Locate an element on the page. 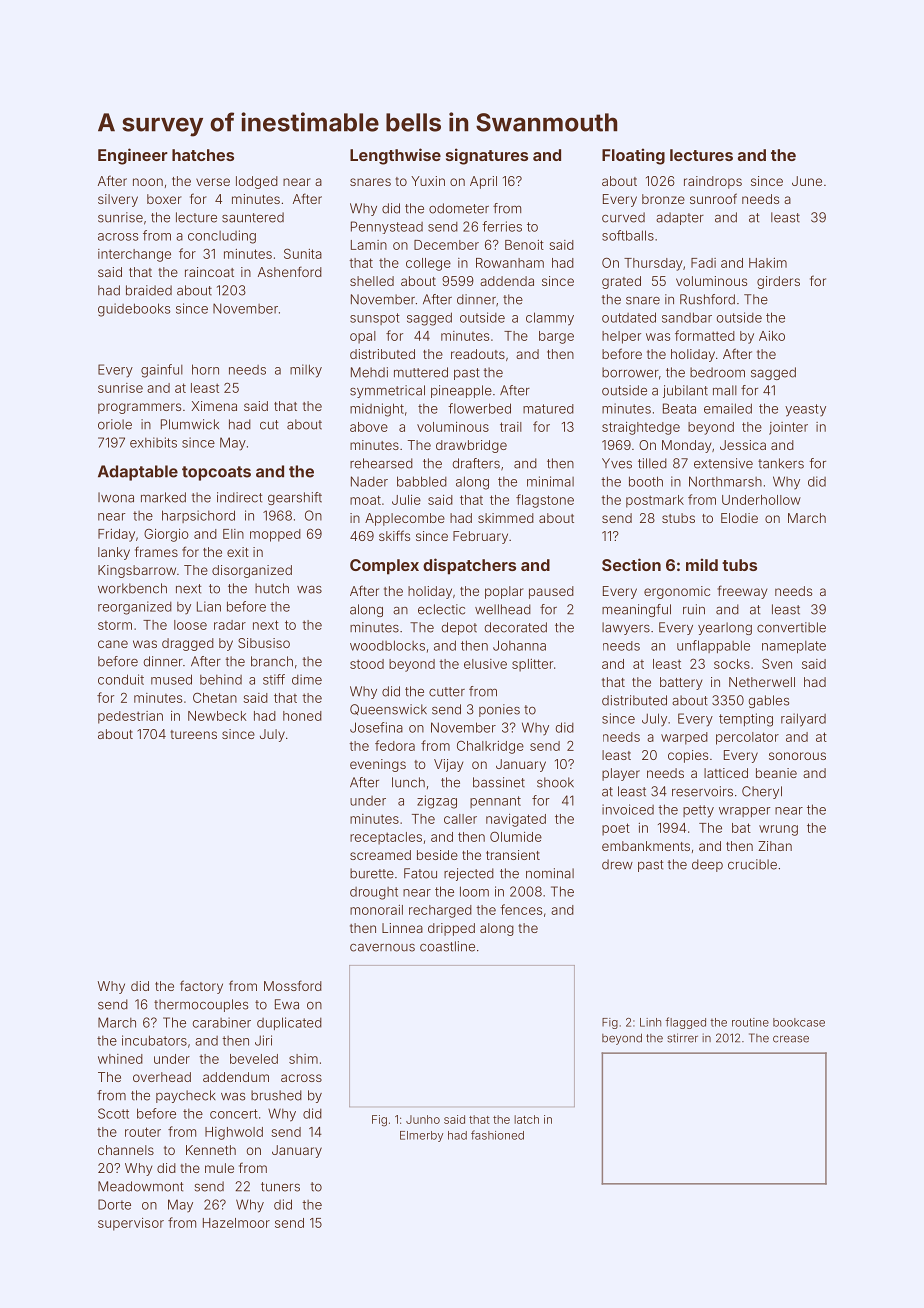 The width and height of the image is (924, 1308). Floating is located at coordinates (633, 156).
